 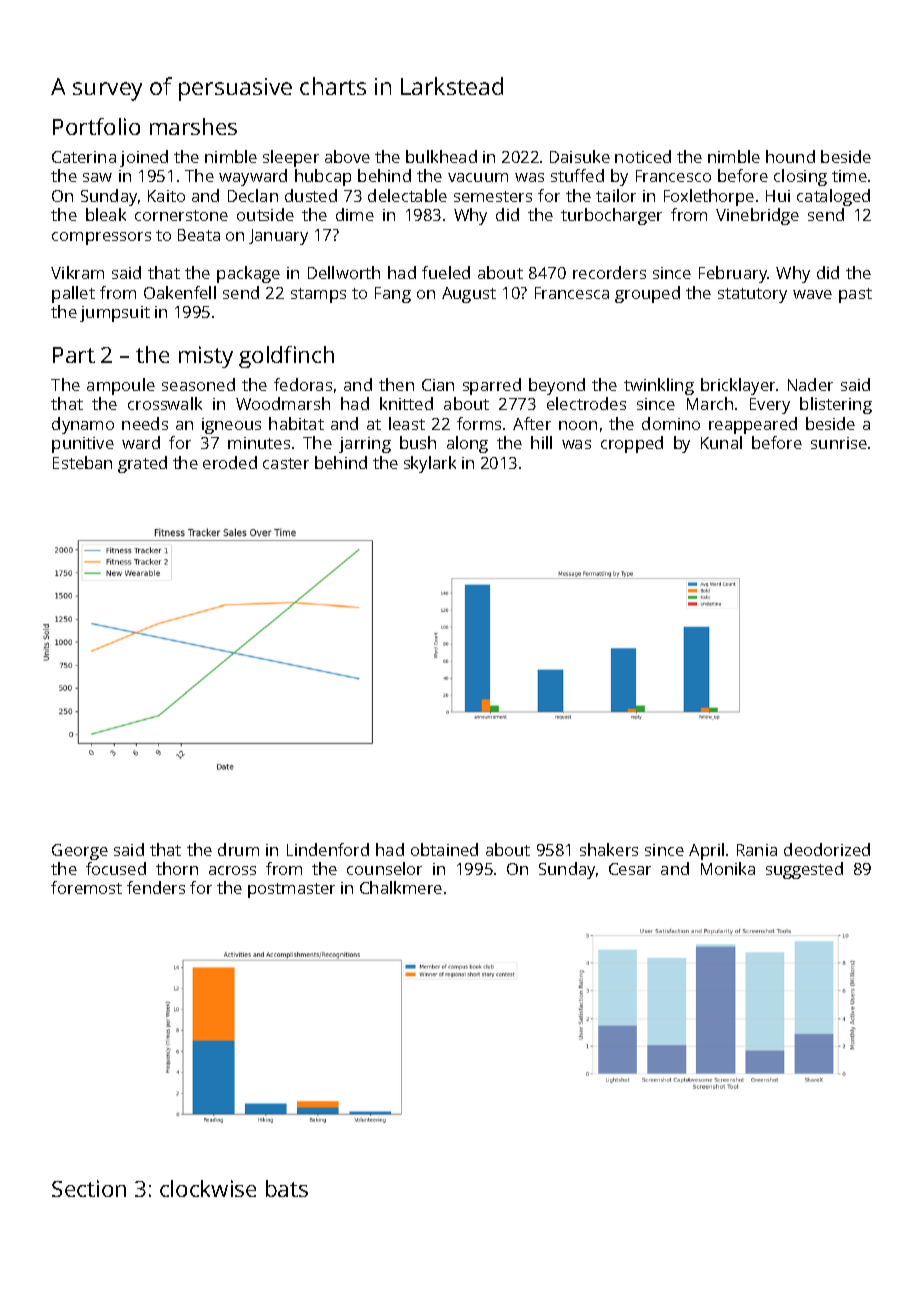 I want to click on noticed, so click(x=643, y=156).
